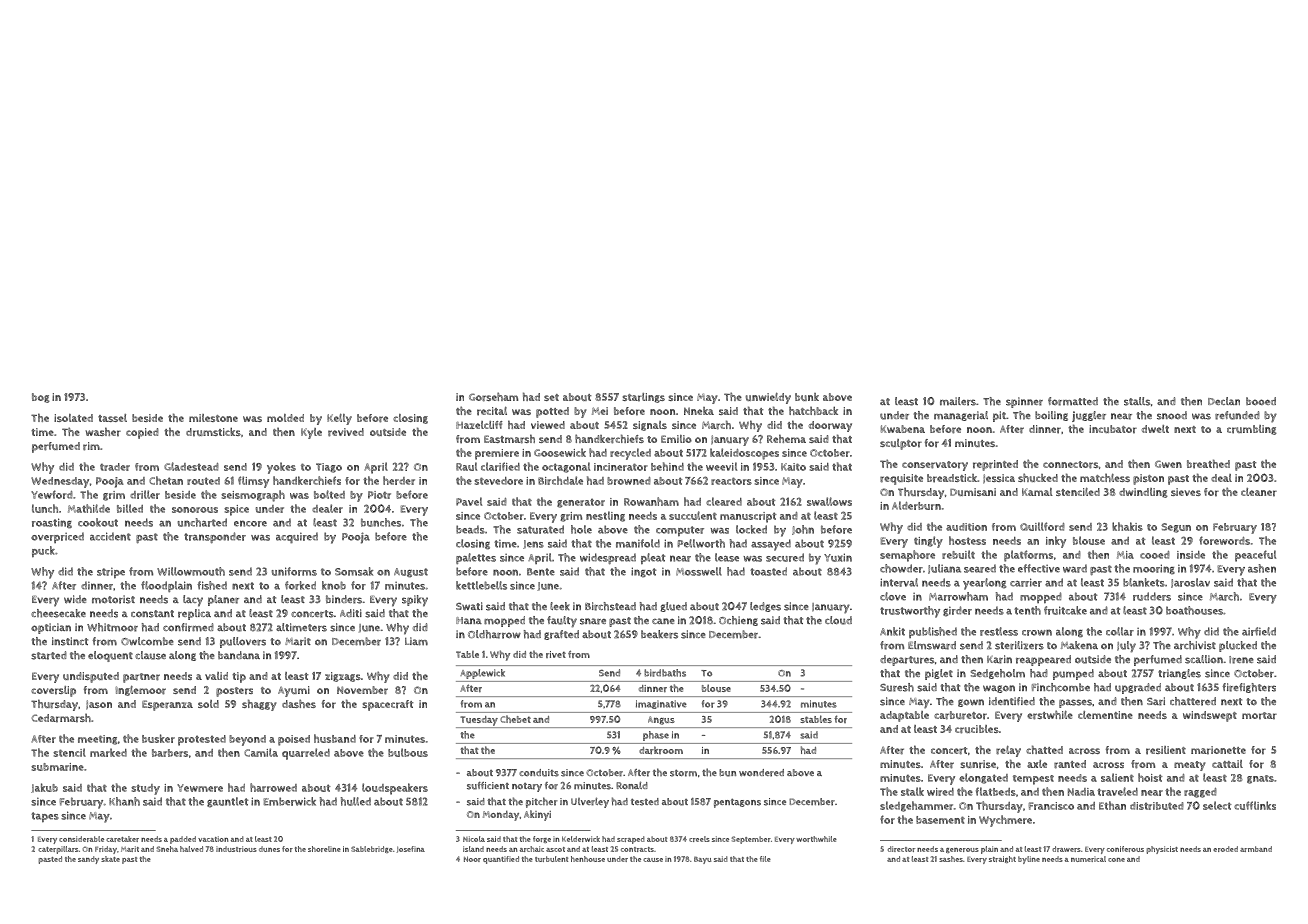  I want to click on lunch, so click(45, 508).
